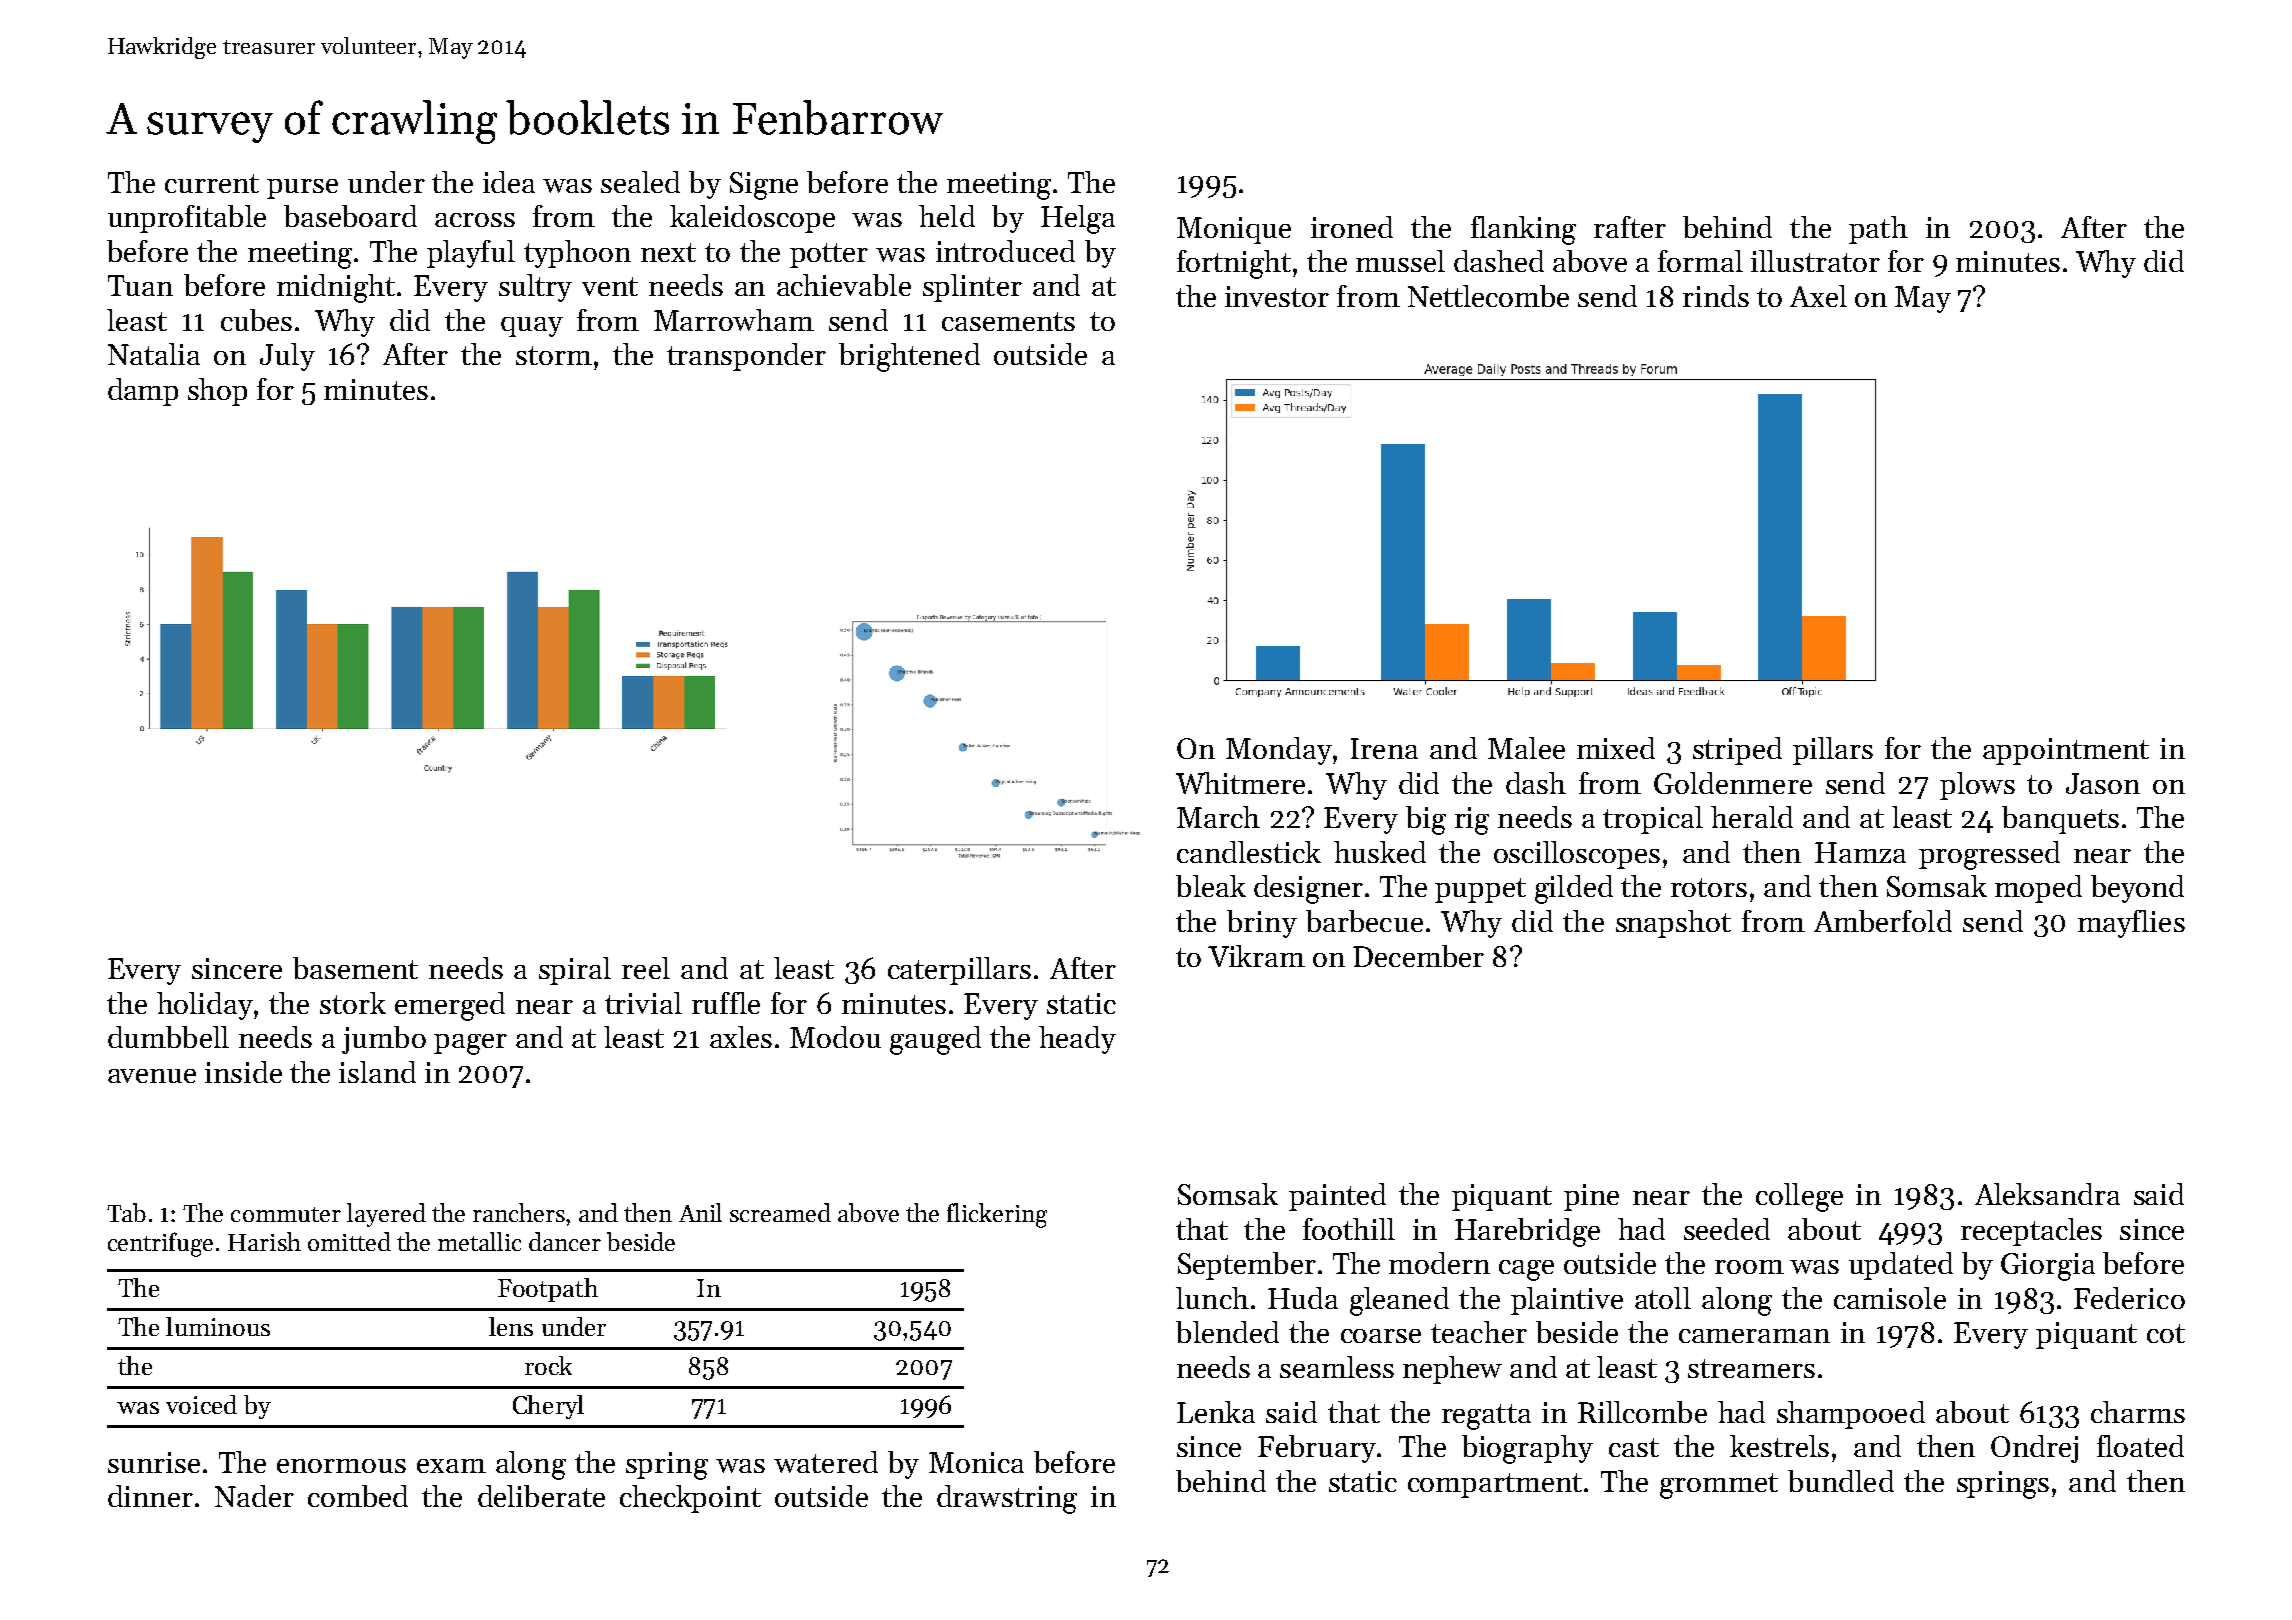 The height and width of the screenshot is (1620, 2292). What do you see at coordinates (154, 1462) in the screenshot?
I see `sunrise` at bounding box center [154, 1462].
